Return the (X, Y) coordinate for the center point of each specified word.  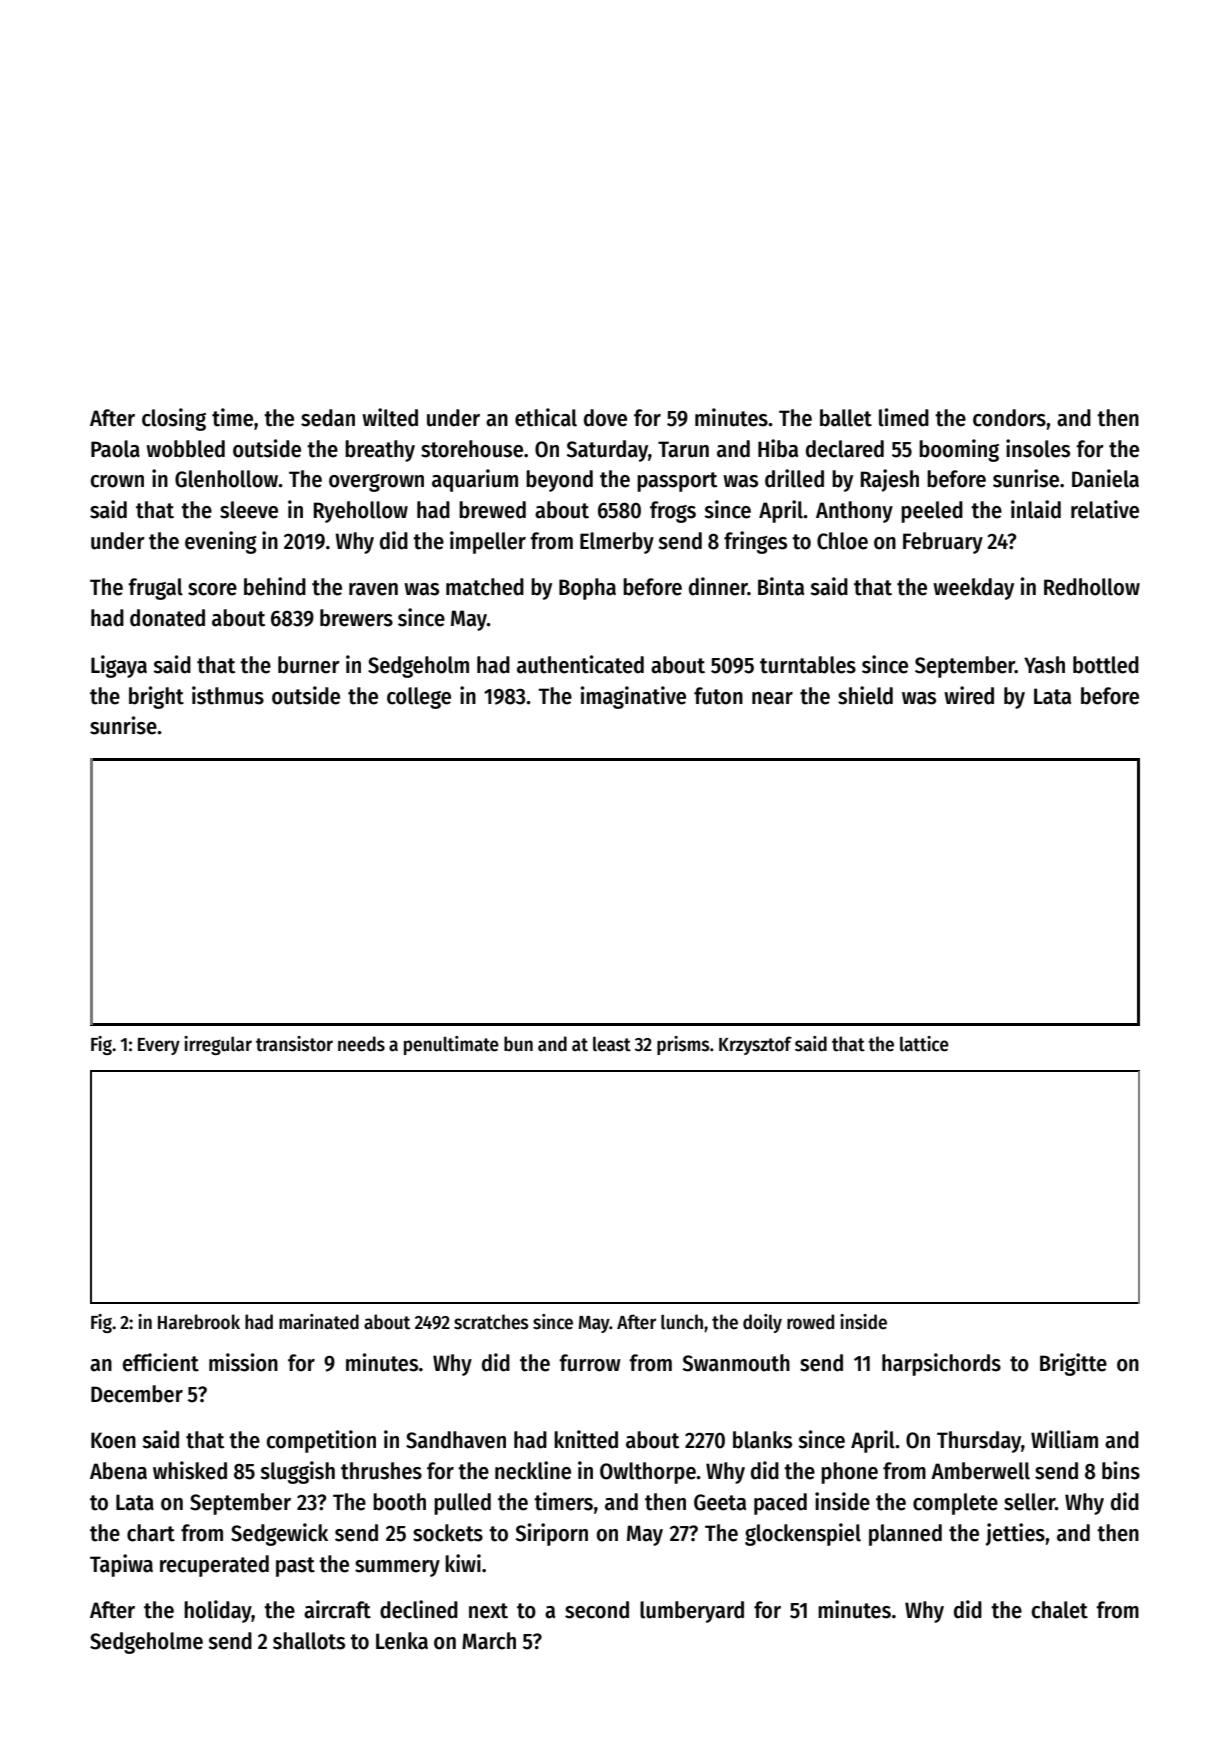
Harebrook (199, 1322)
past (295, 1567)
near (772, 698)
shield (865, 695)
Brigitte (1073, 1364)
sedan (328, 418)
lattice (924, 1044)
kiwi (463, 1563)
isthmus (228, 695)
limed (904, 417)
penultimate (451, 1045)
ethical (546, 417)
